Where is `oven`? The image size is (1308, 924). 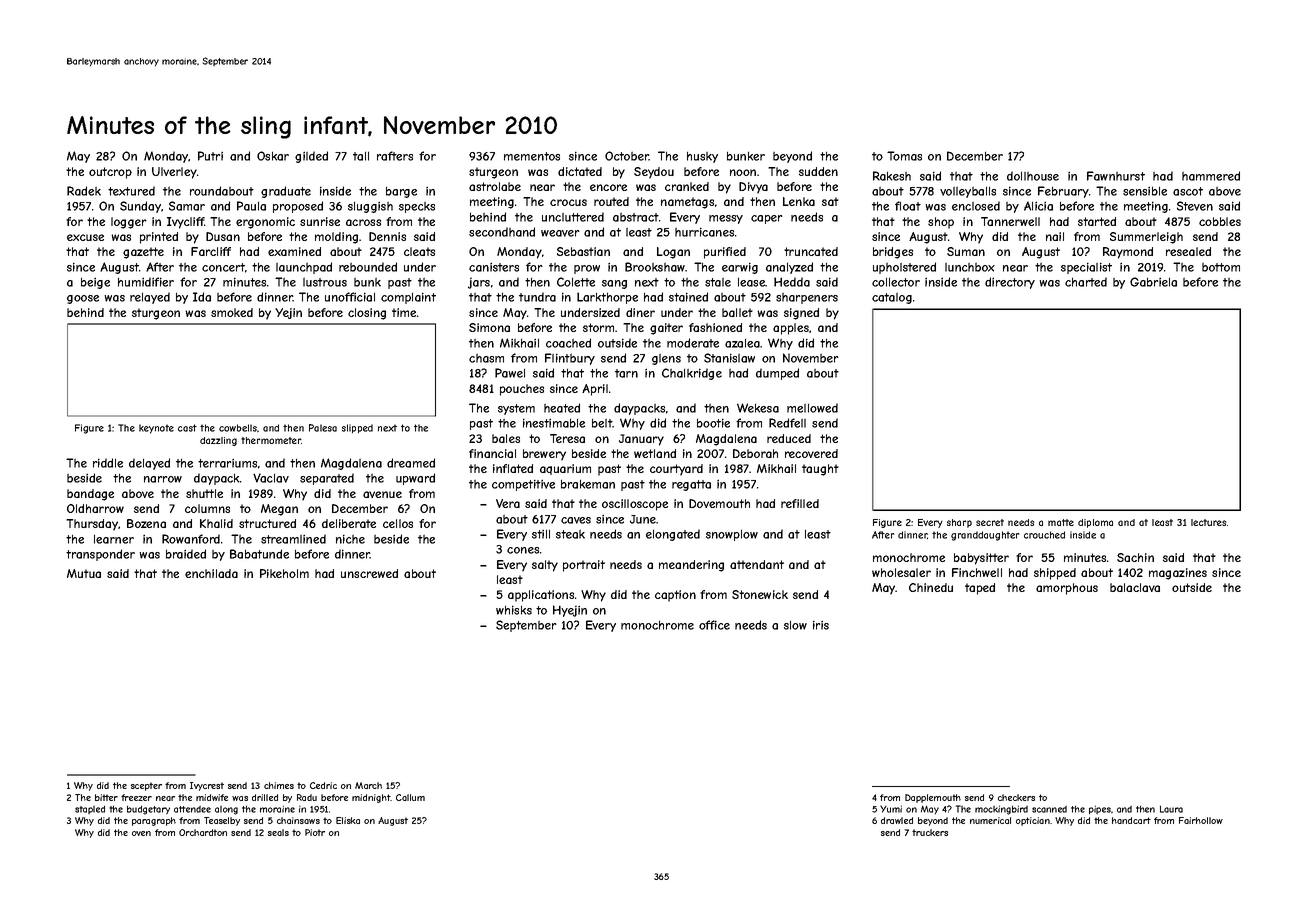
oven is located at coordinates (141, 833).
